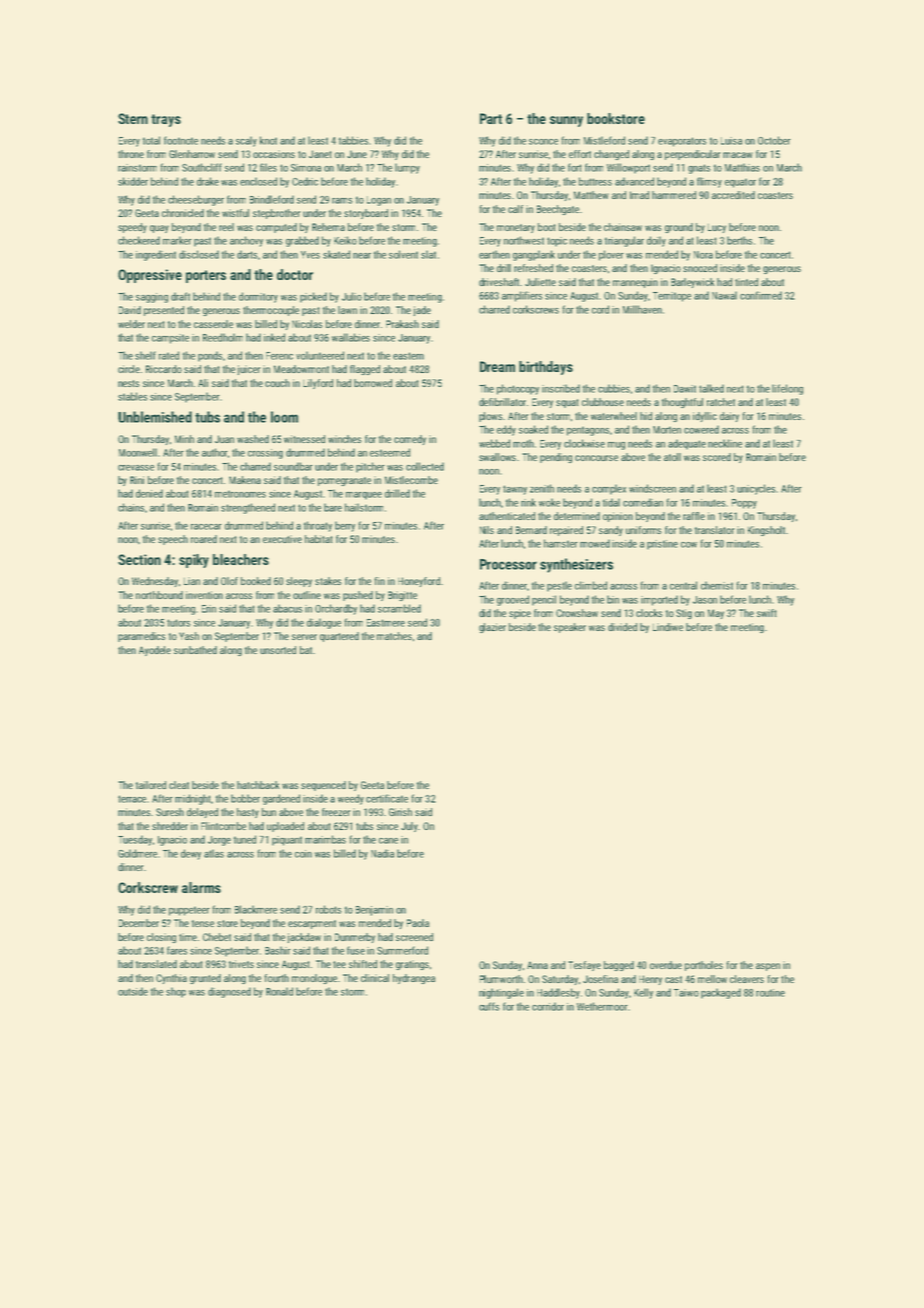 Image resolution: width=924 pixels, height=1308 pixels. What do you see at coordinates (716, 614) in the document?
I see `May` at bounding box center [716, 614].
